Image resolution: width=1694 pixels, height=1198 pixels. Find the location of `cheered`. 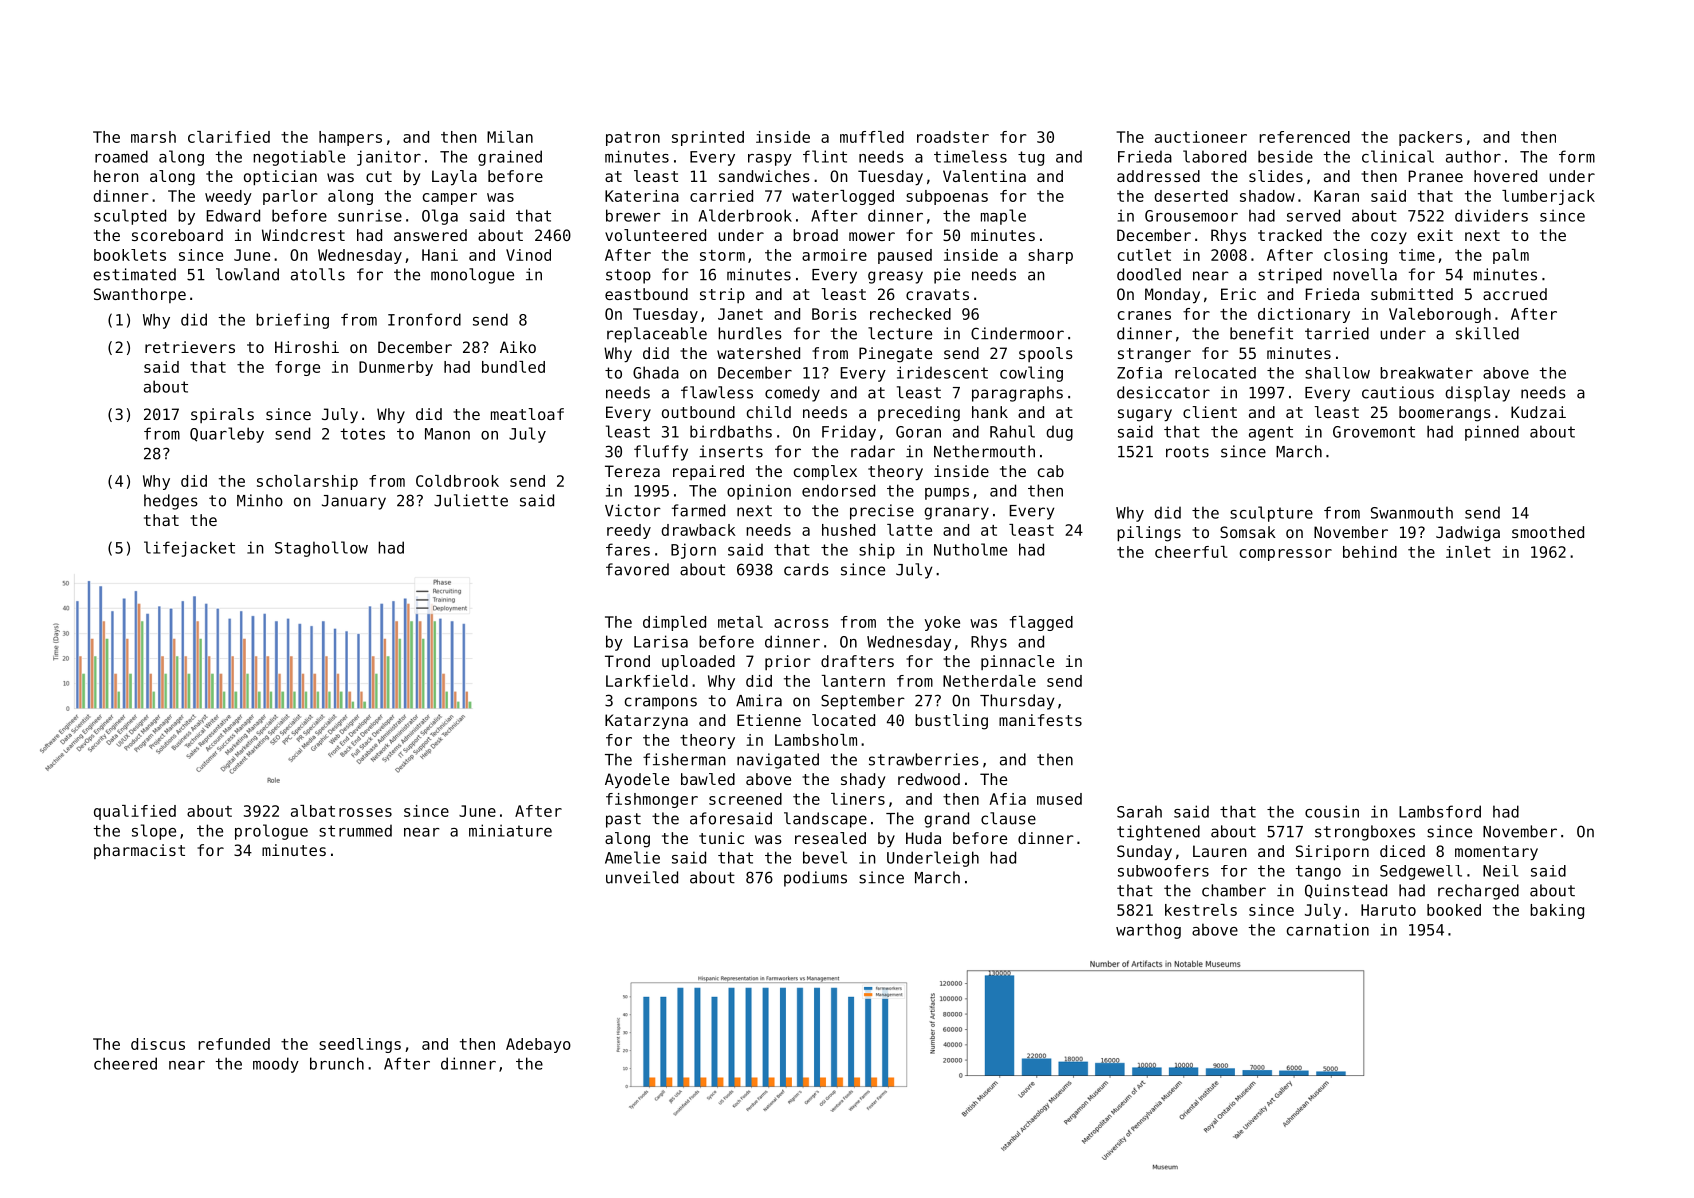

cheered is located at coordinates (125, 1063).
